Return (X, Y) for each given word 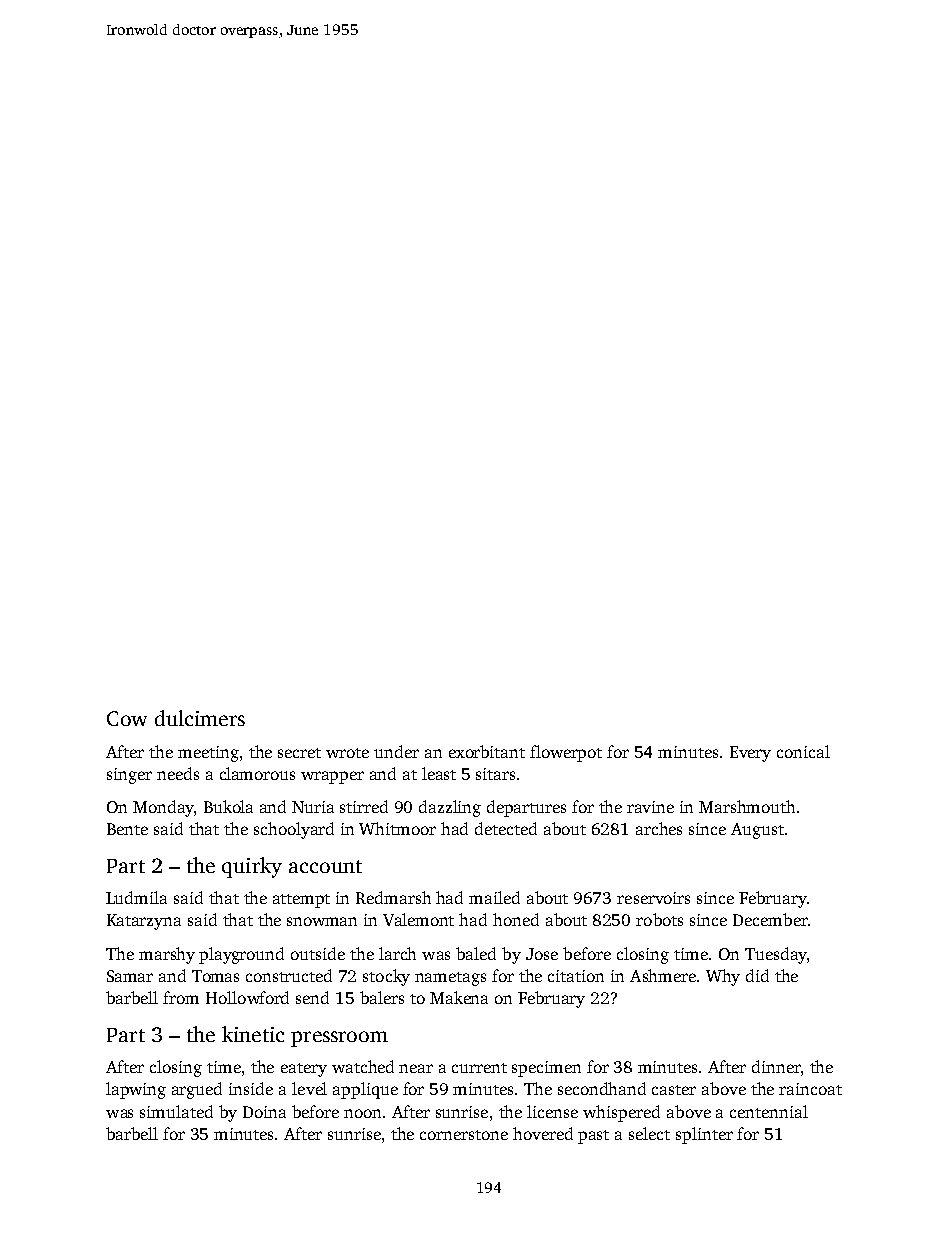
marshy (167, 955)
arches (659, 828)
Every (750, 754)
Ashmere (663, 975)
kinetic (253, 1034)
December (770, 919)
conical (803, 751)
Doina (264, 1112)
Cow (127, 718)
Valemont (418, 919)
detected (506, 828)
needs (178, 773)
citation (576, 976)
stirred (364, 806)
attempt (301, 901)
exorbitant (487, 751)
